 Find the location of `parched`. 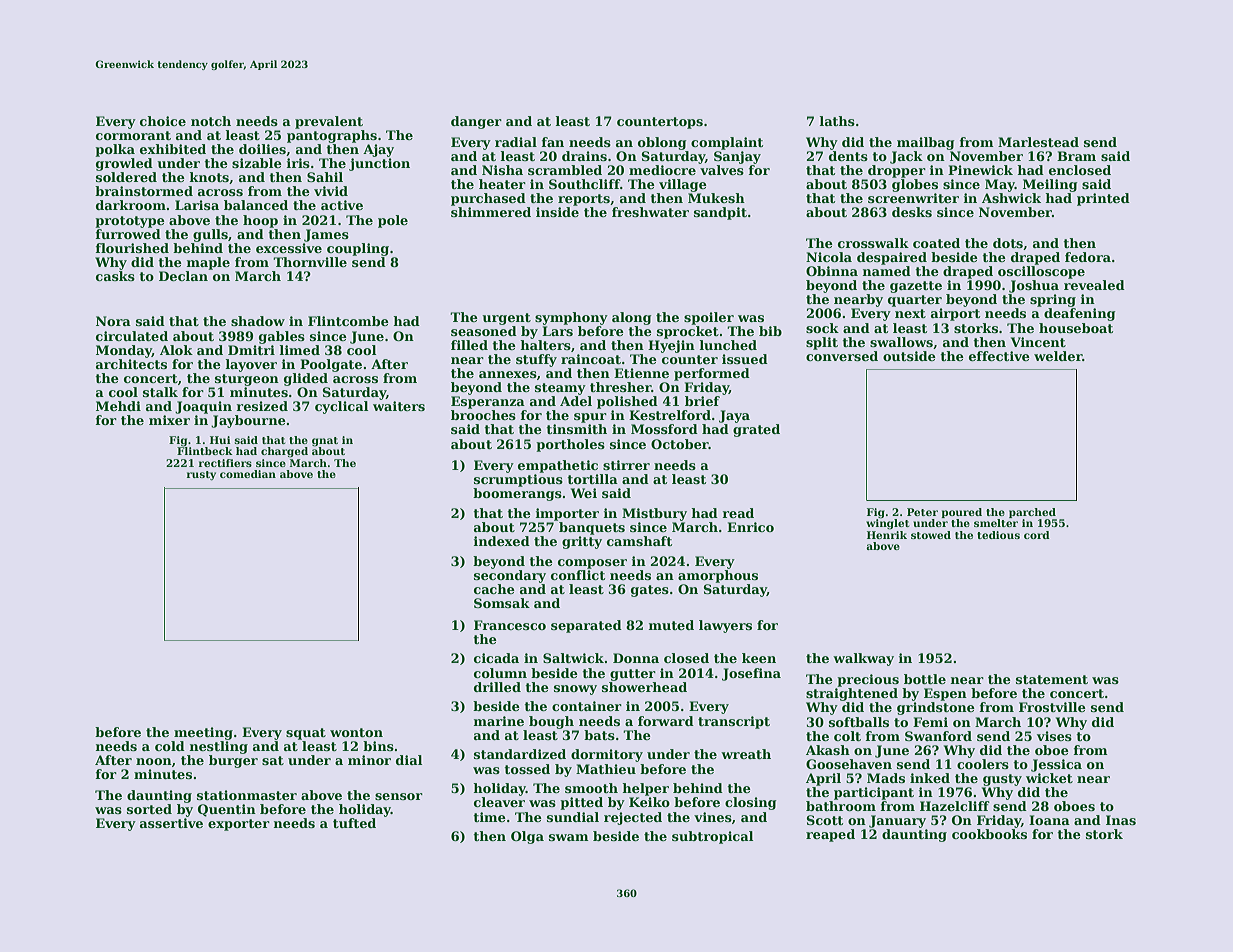

parched is located at coordinates (1032, 513).
